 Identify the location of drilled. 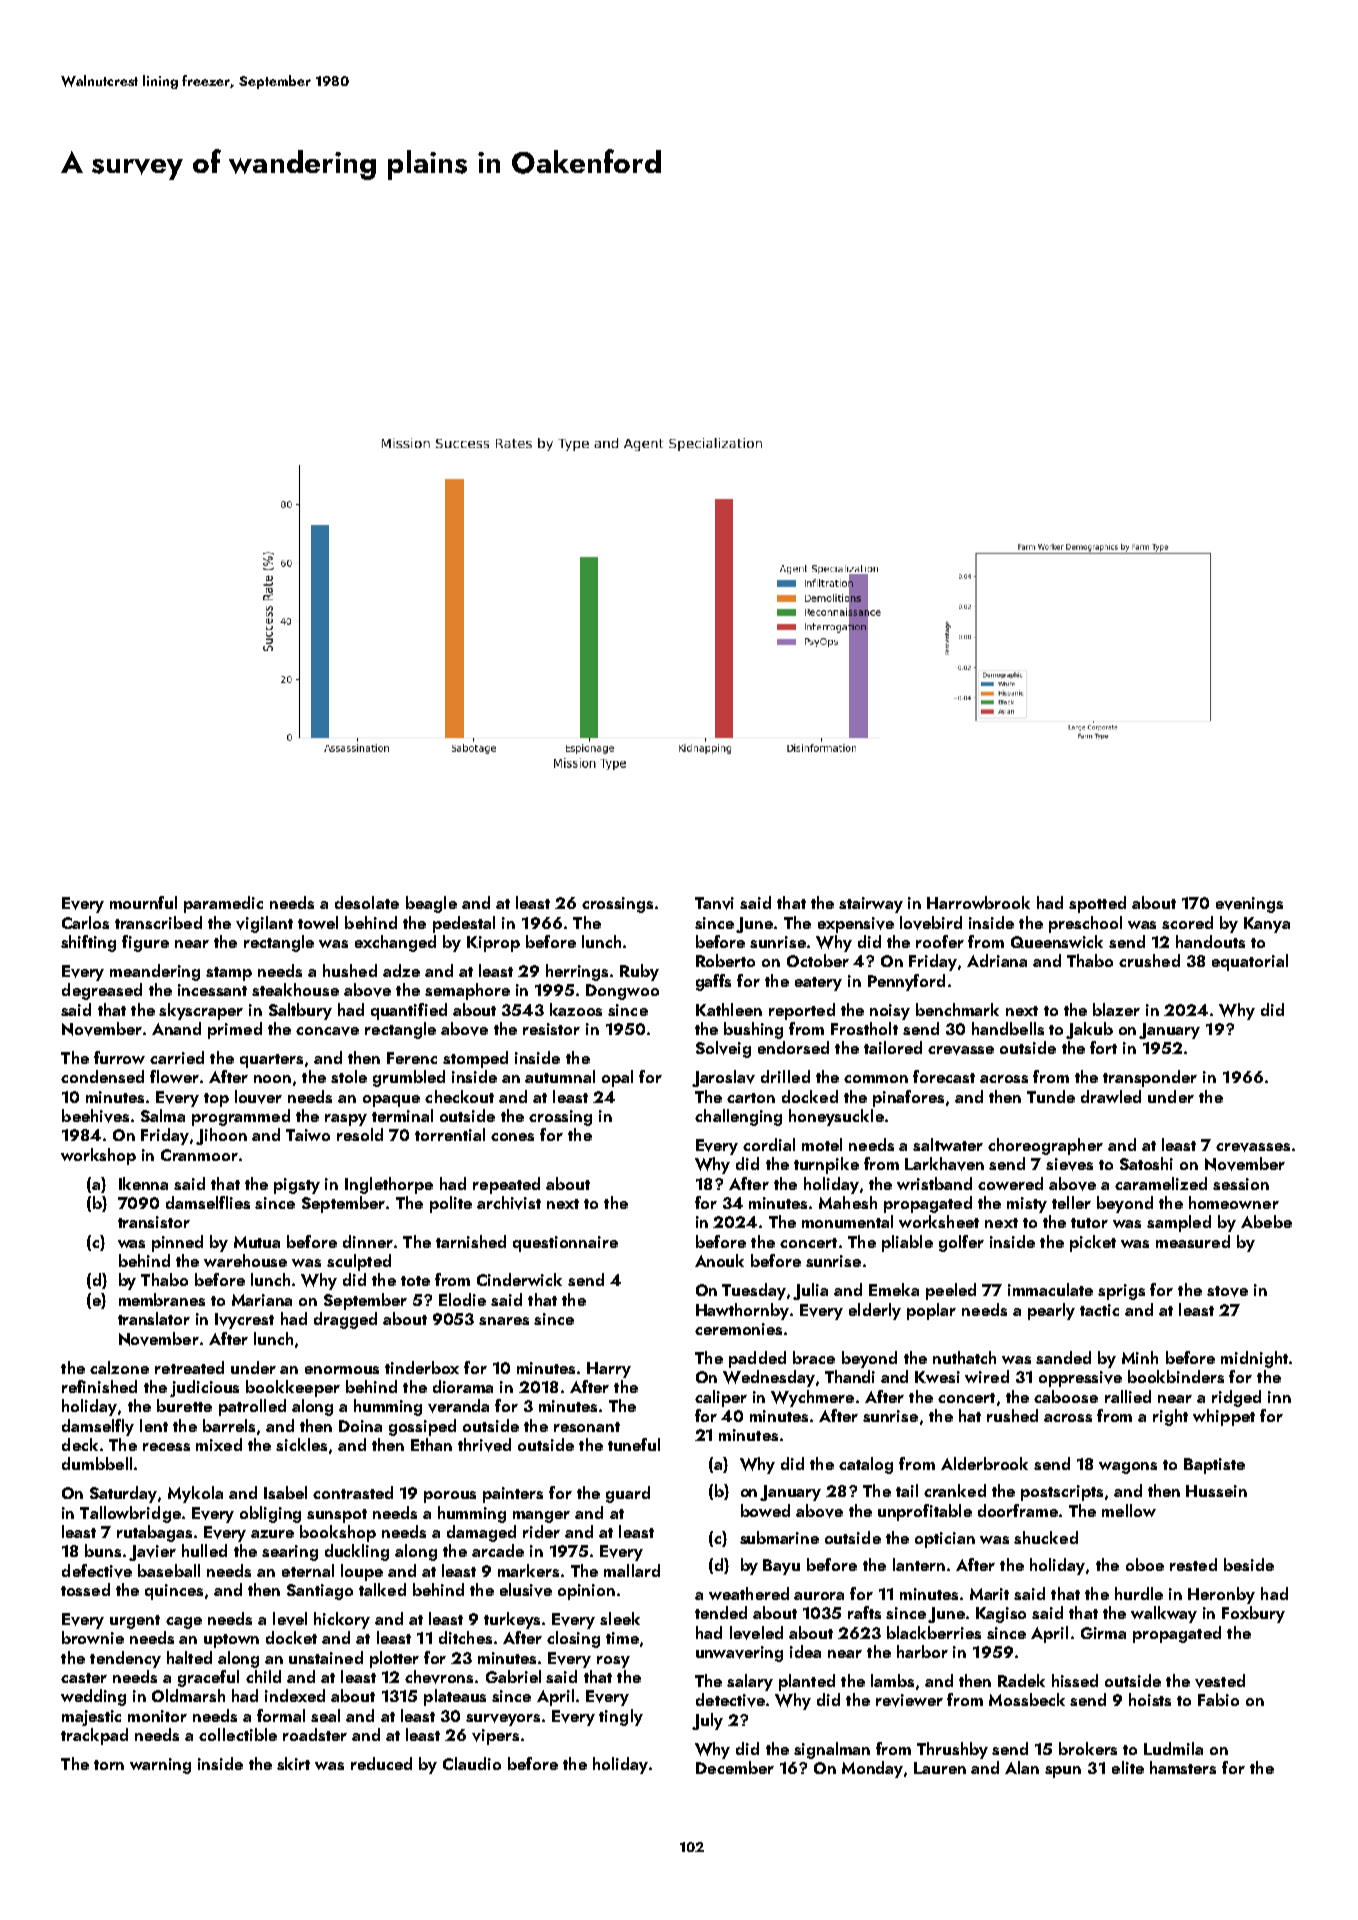
(785, 1076).
